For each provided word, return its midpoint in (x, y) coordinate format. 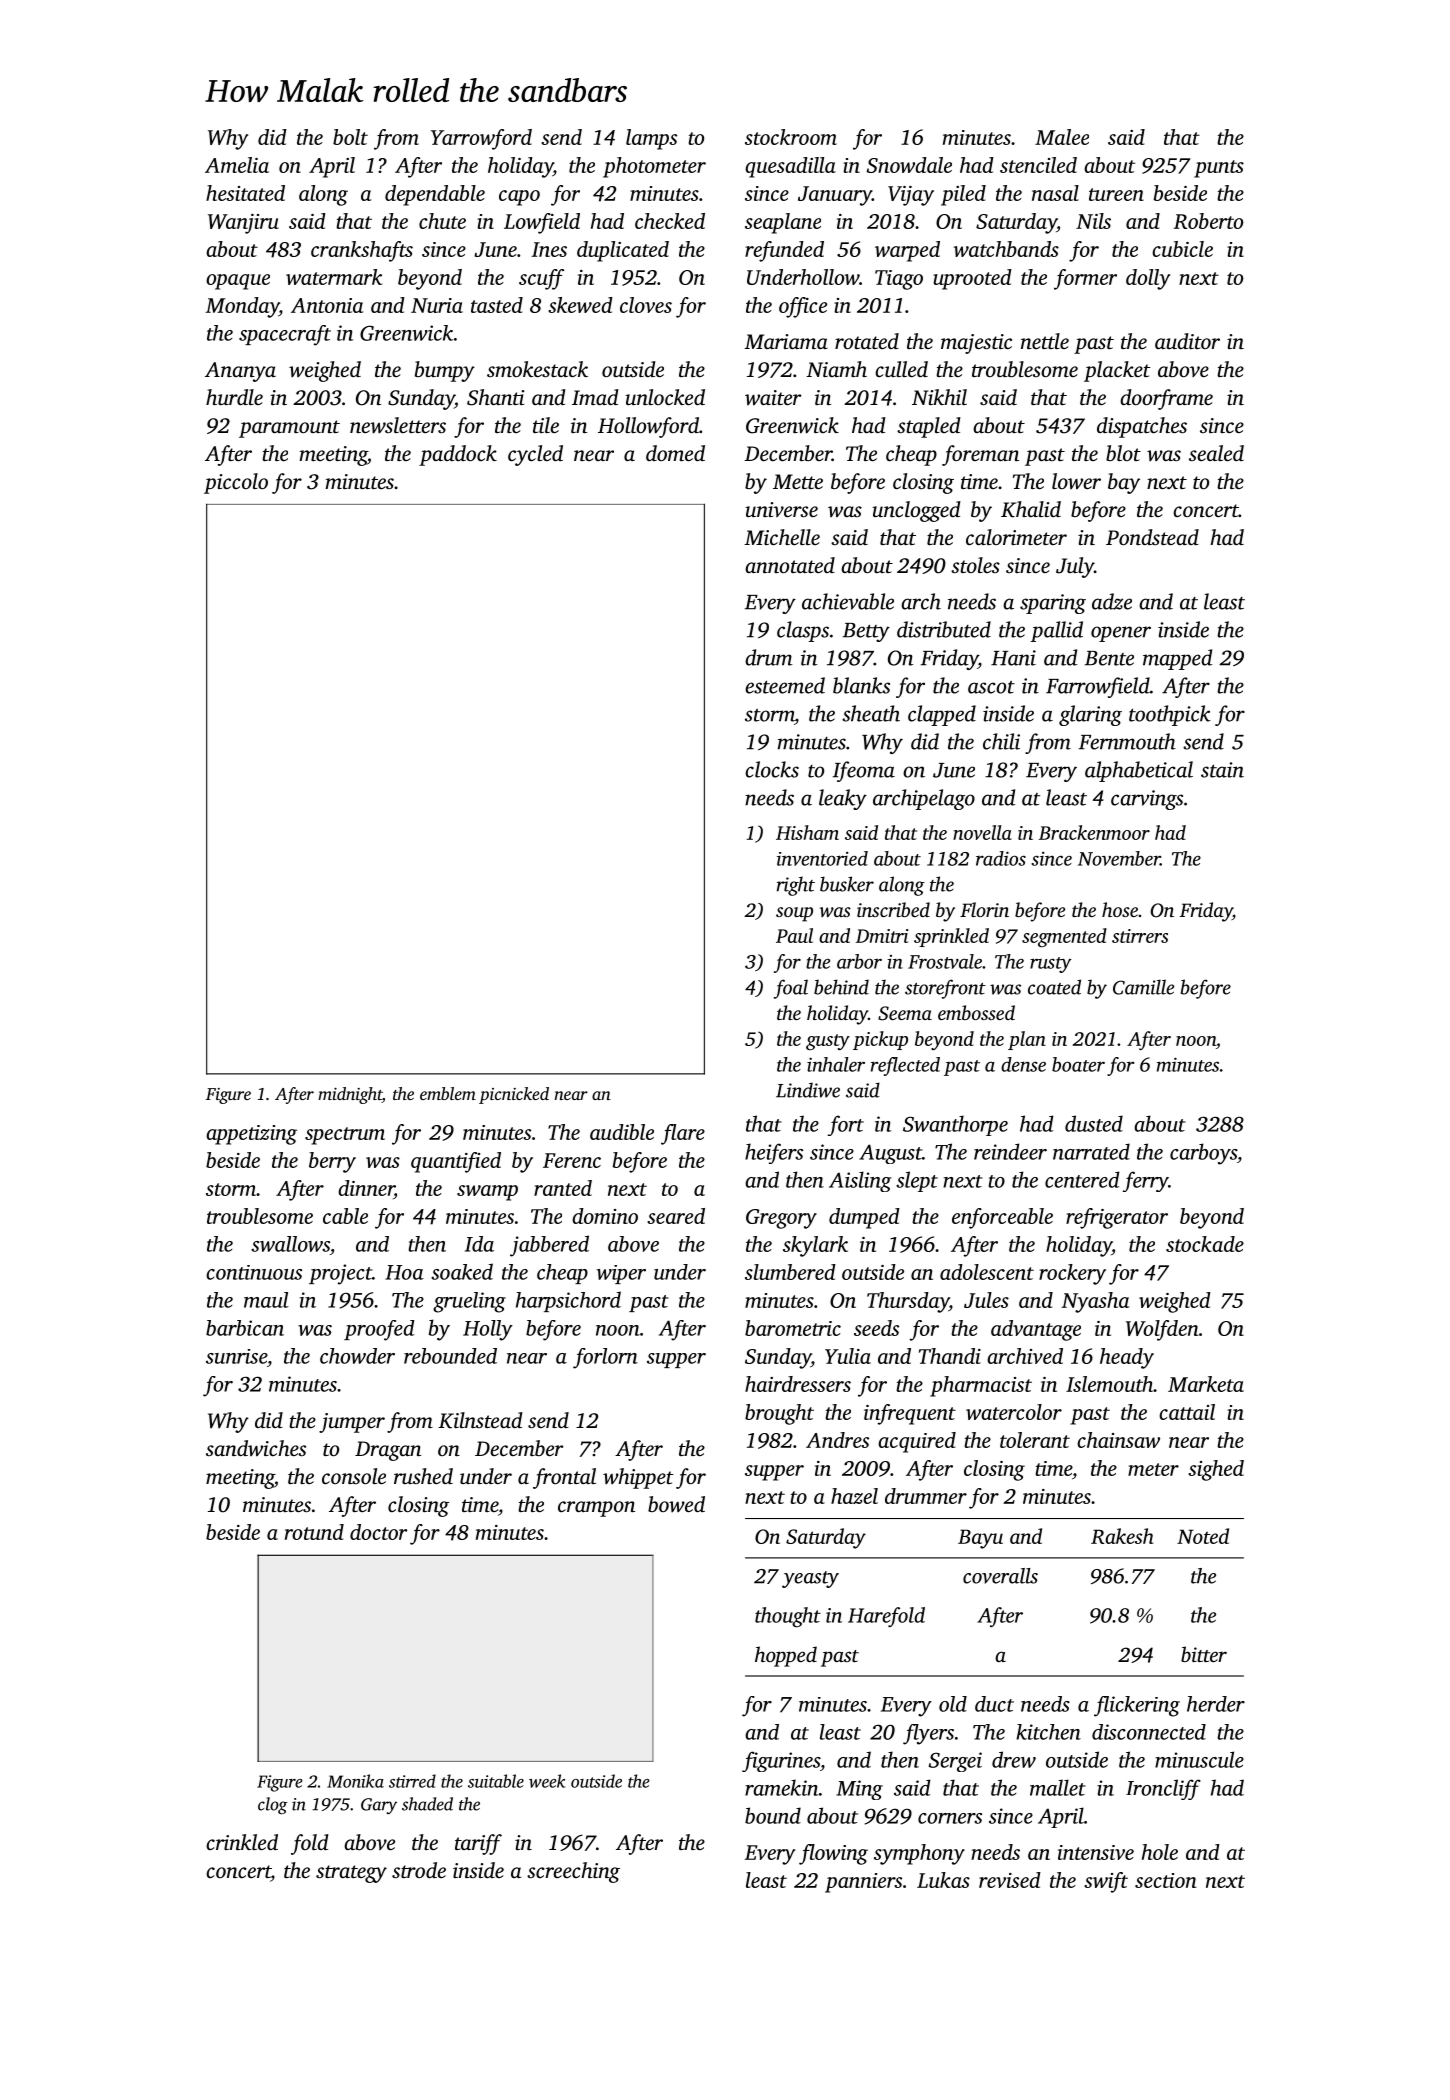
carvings (1147, 800)
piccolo (236, 483)
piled (963, 195)
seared (676, 1216)
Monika (355, 1781)
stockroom (791, 137)
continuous (254, 1272)
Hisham (807, 832)
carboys (1203, 1154)
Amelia (237, 165)
